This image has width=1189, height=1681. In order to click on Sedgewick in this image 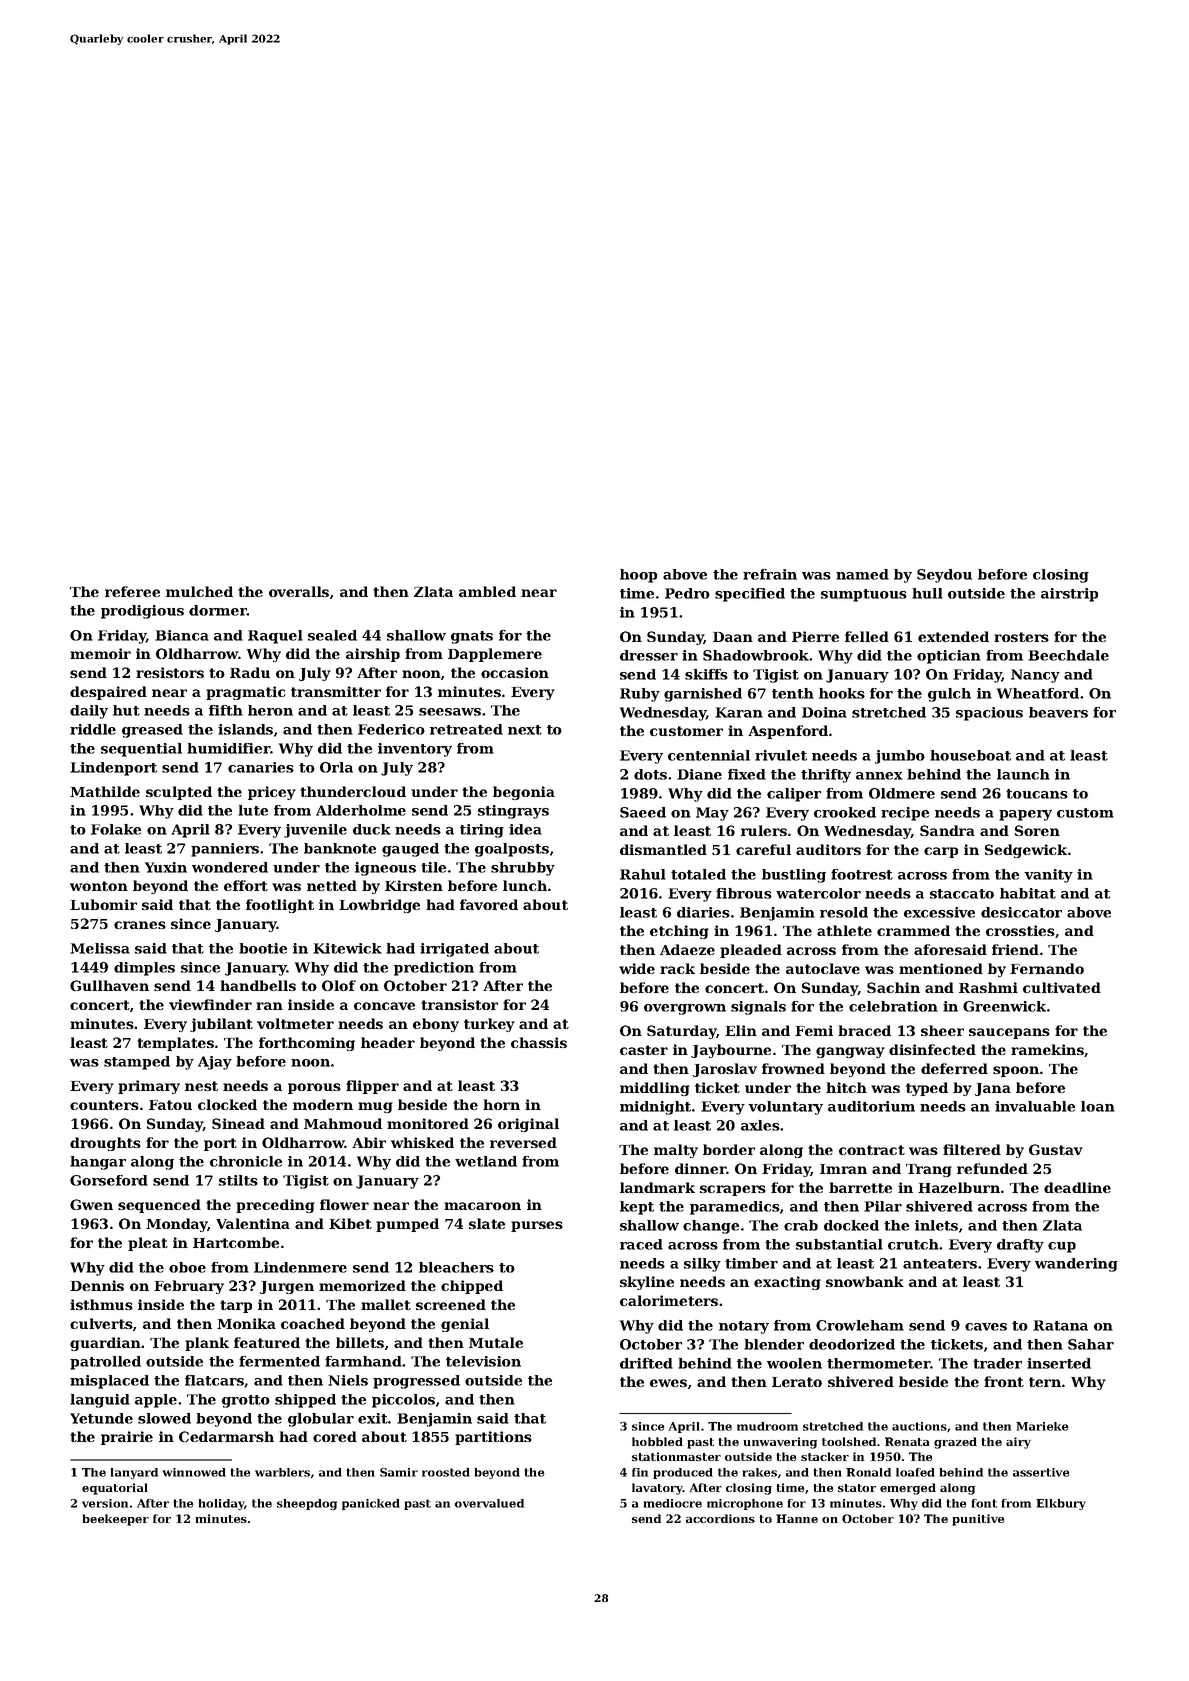, I will do `click(1026, 851)`.
